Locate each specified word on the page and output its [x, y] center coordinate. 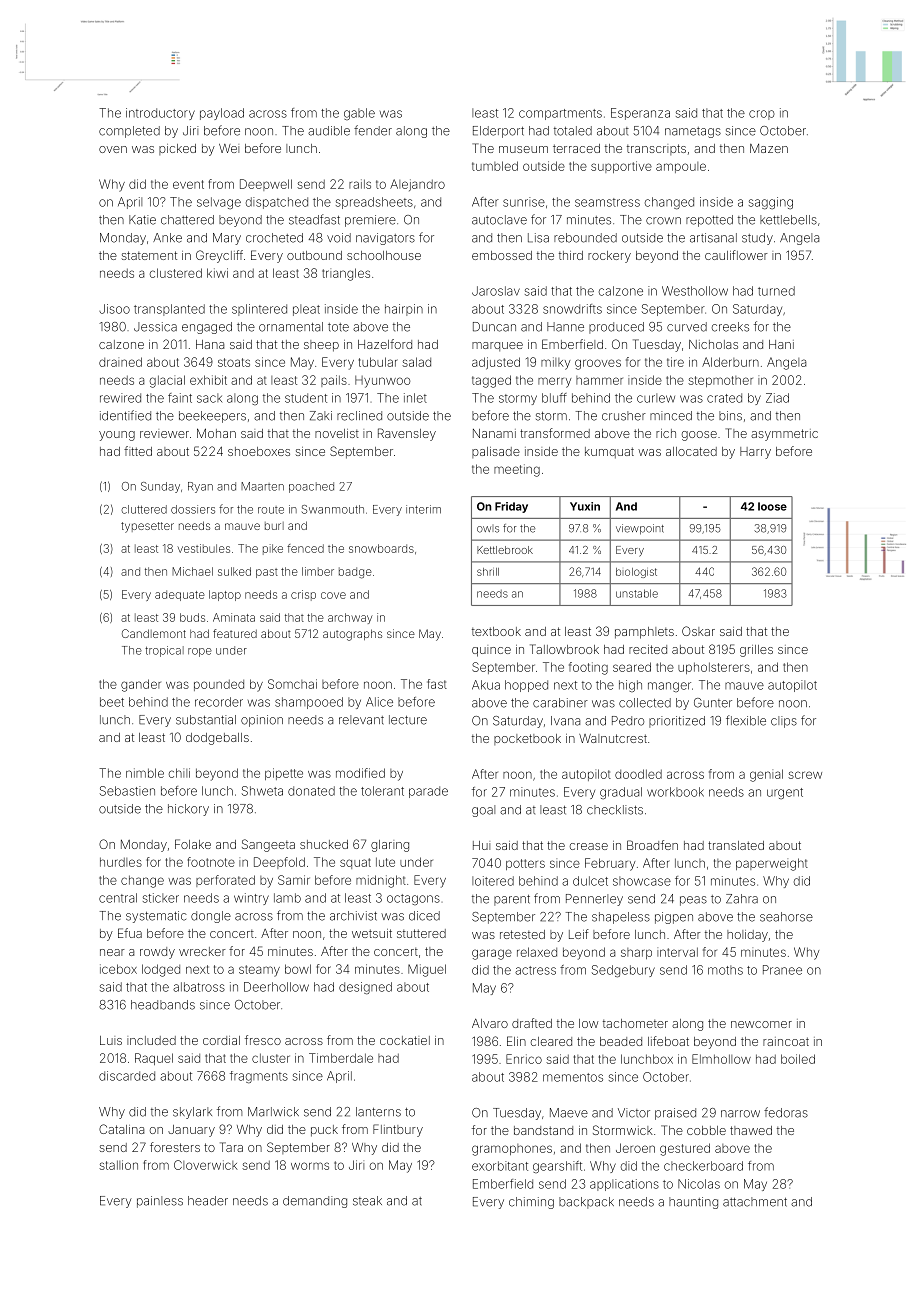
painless [160, 1202]
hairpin [404, 310]
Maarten [262, 486]
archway [350, 618]
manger [669, 687]
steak [367, 1201]
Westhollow [695, 291]
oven [113, 149]
